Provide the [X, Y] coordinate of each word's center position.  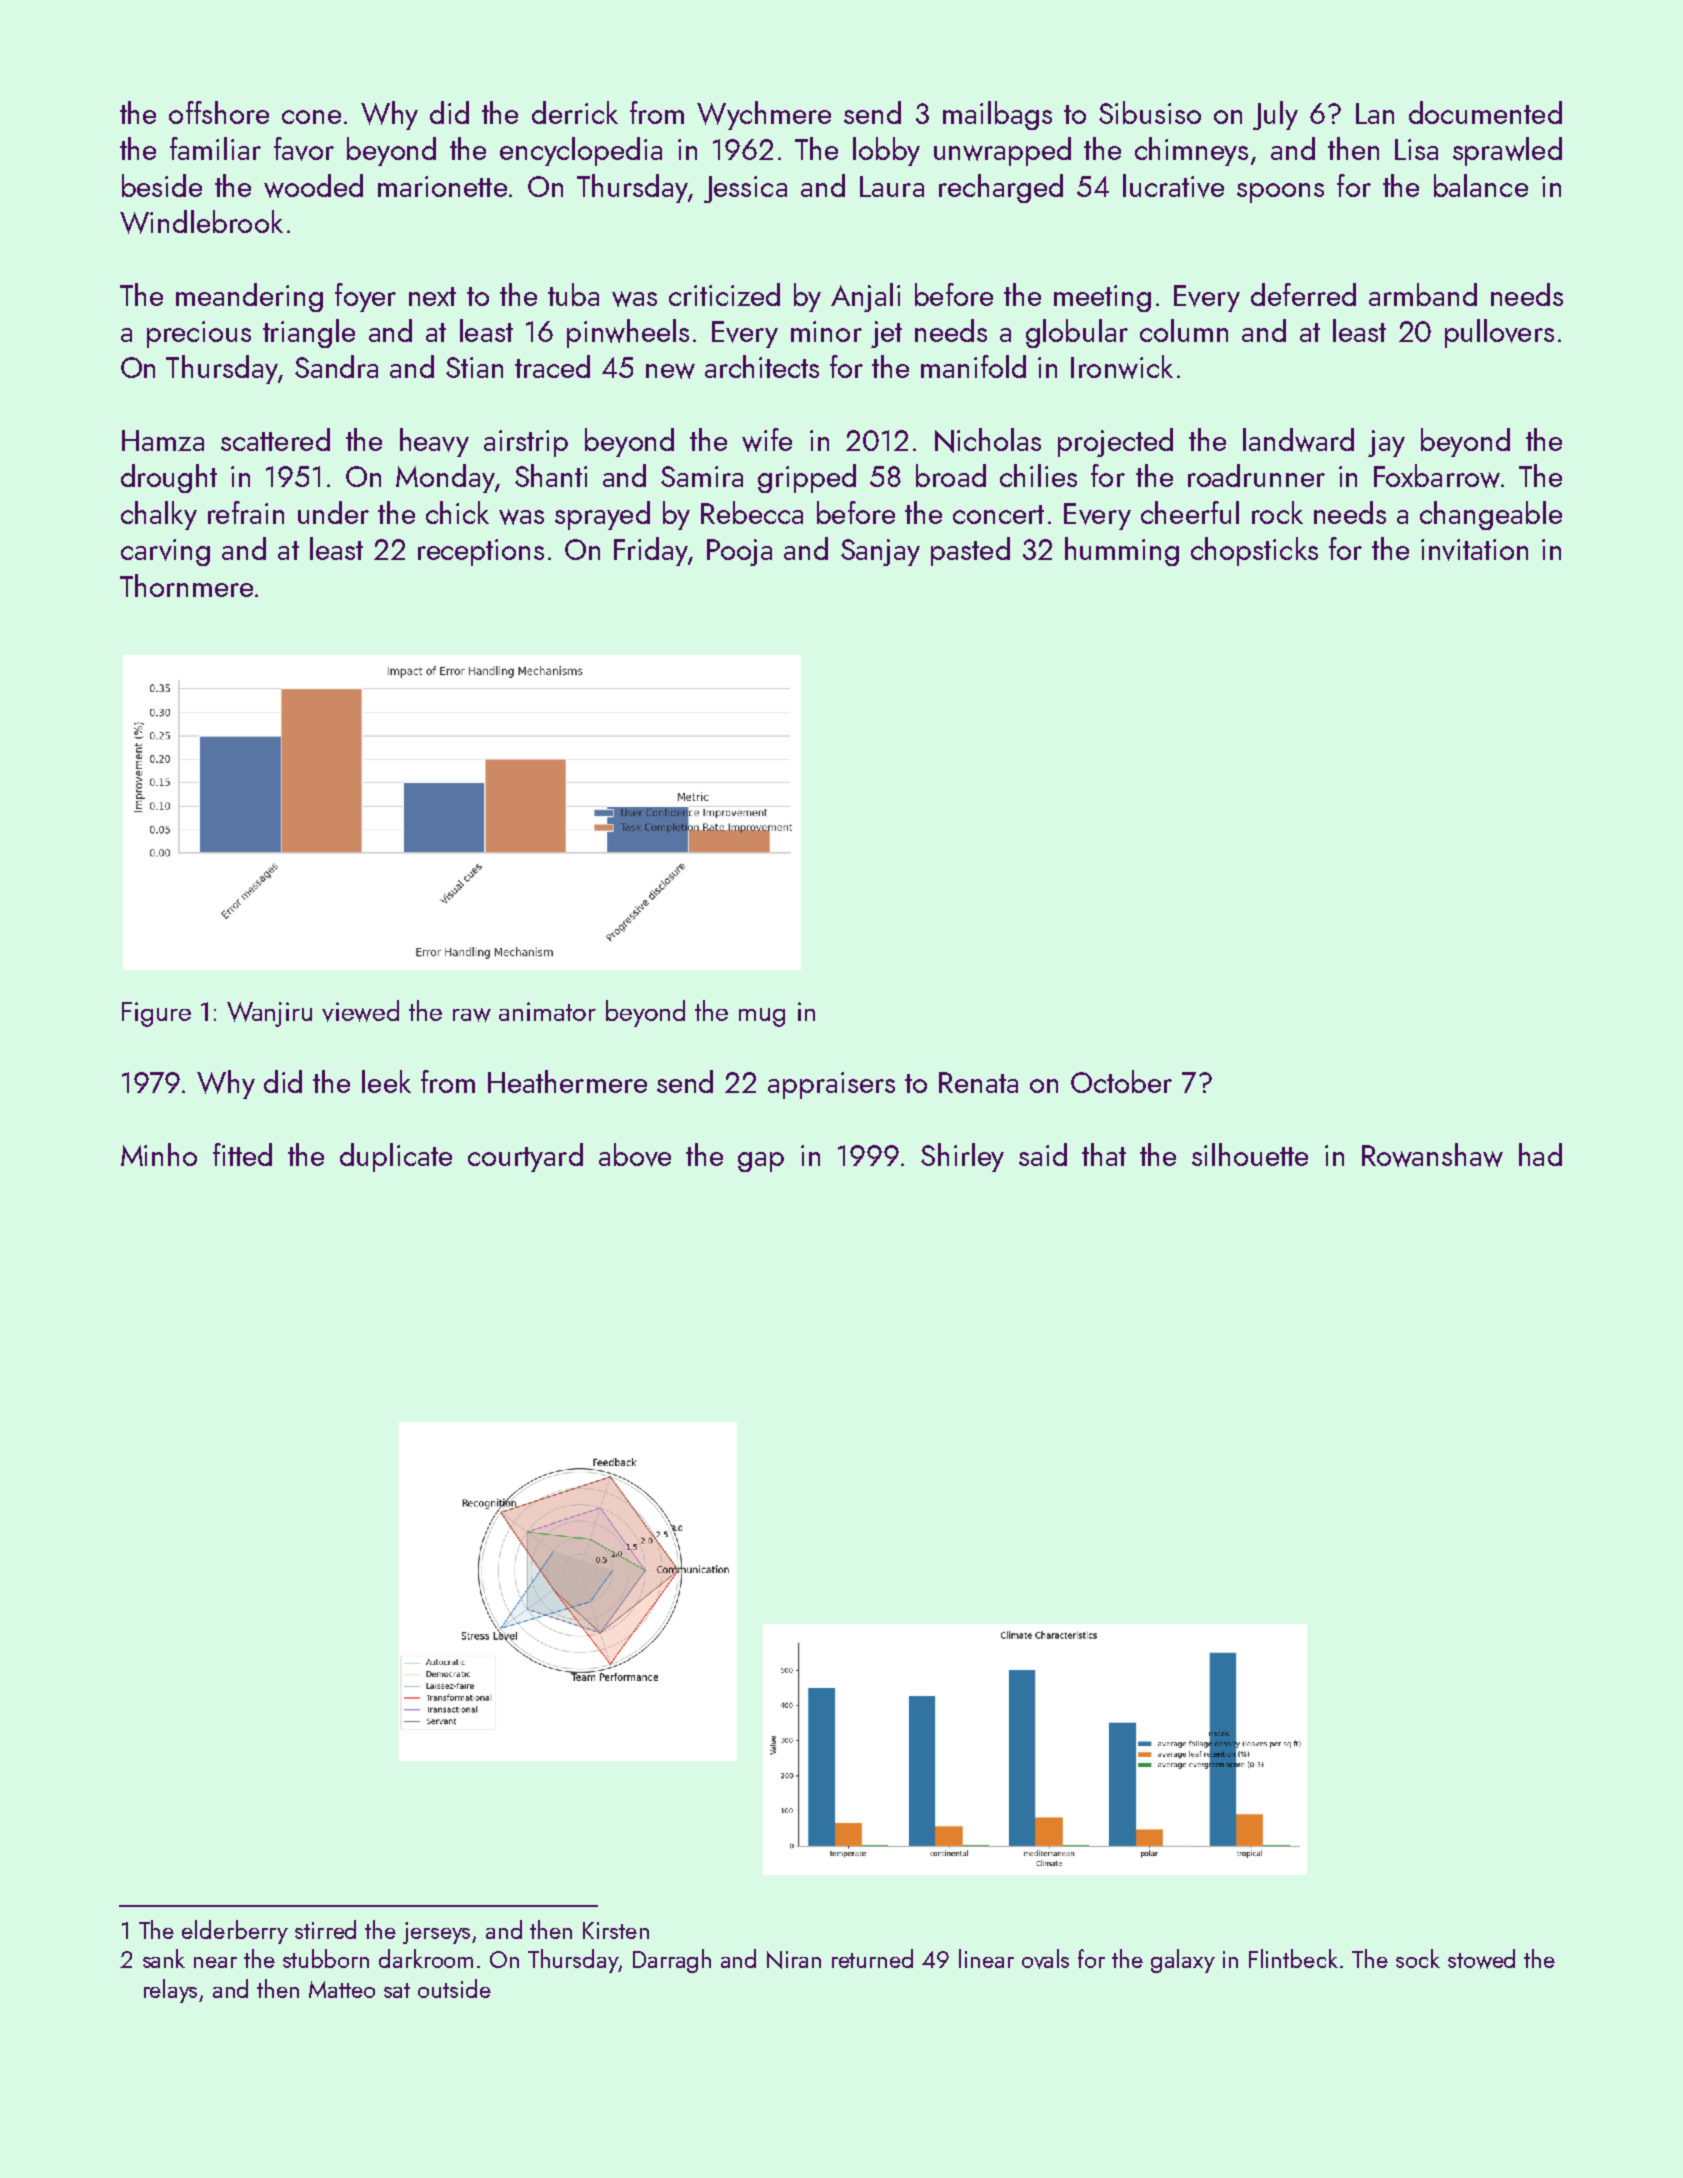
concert [998, 514]
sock [1418, 1958]
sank [164, 1958]
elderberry [235, 1932]
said [1043, 1154]
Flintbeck [1293, 1958]
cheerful [1190, 512]
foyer [365, 297]
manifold [973, 366]
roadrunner [1256, 475]
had [1540, 1154]
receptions [481, 552]
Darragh [672, 1961]
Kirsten [616, 1930]
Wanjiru [269, 1014]
